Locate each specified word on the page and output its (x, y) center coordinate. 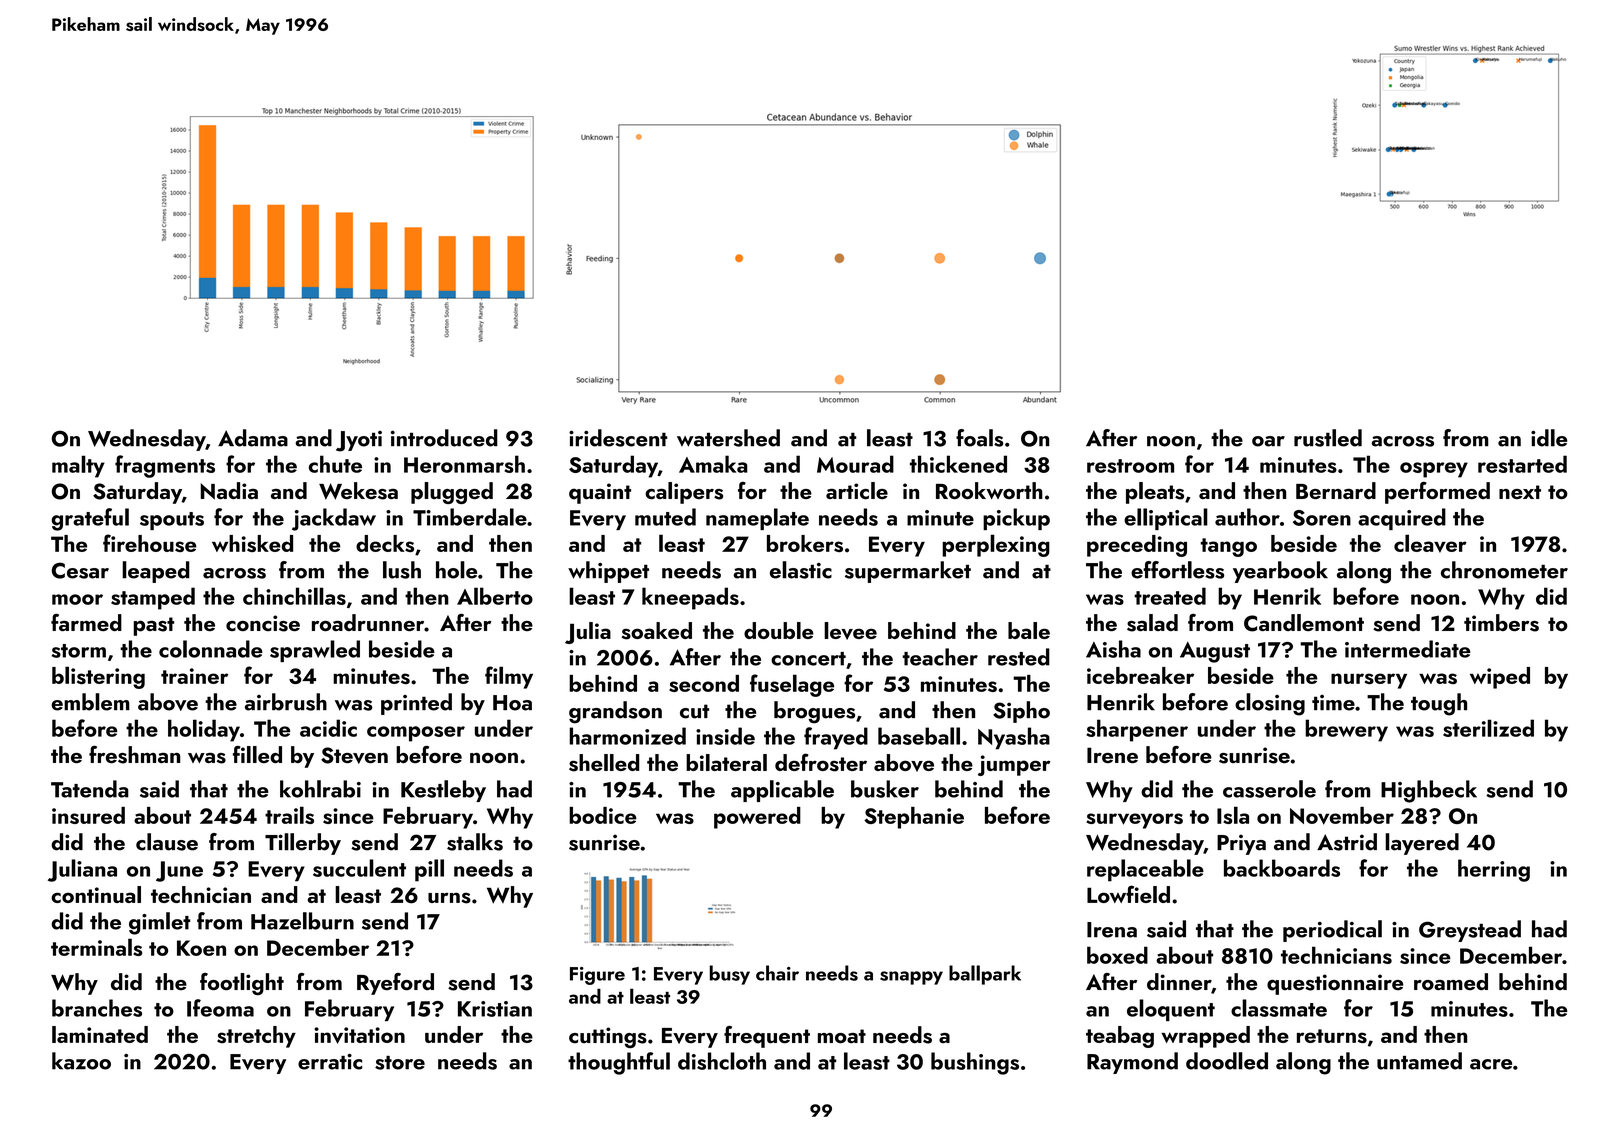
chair (777, 973)
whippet (608, 572)
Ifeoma (220, 1008)
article (857, 490)
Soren (1322, 518)
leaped (156, 572)
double (779, 630)
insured (88, 815)
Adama (253, 438)
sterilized (1488, 728)
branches (97, 1008)
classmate (1279, 1008)
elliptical (1166, 519)
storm (79, 651)
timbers (1501, 623)
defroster (821, 762)
